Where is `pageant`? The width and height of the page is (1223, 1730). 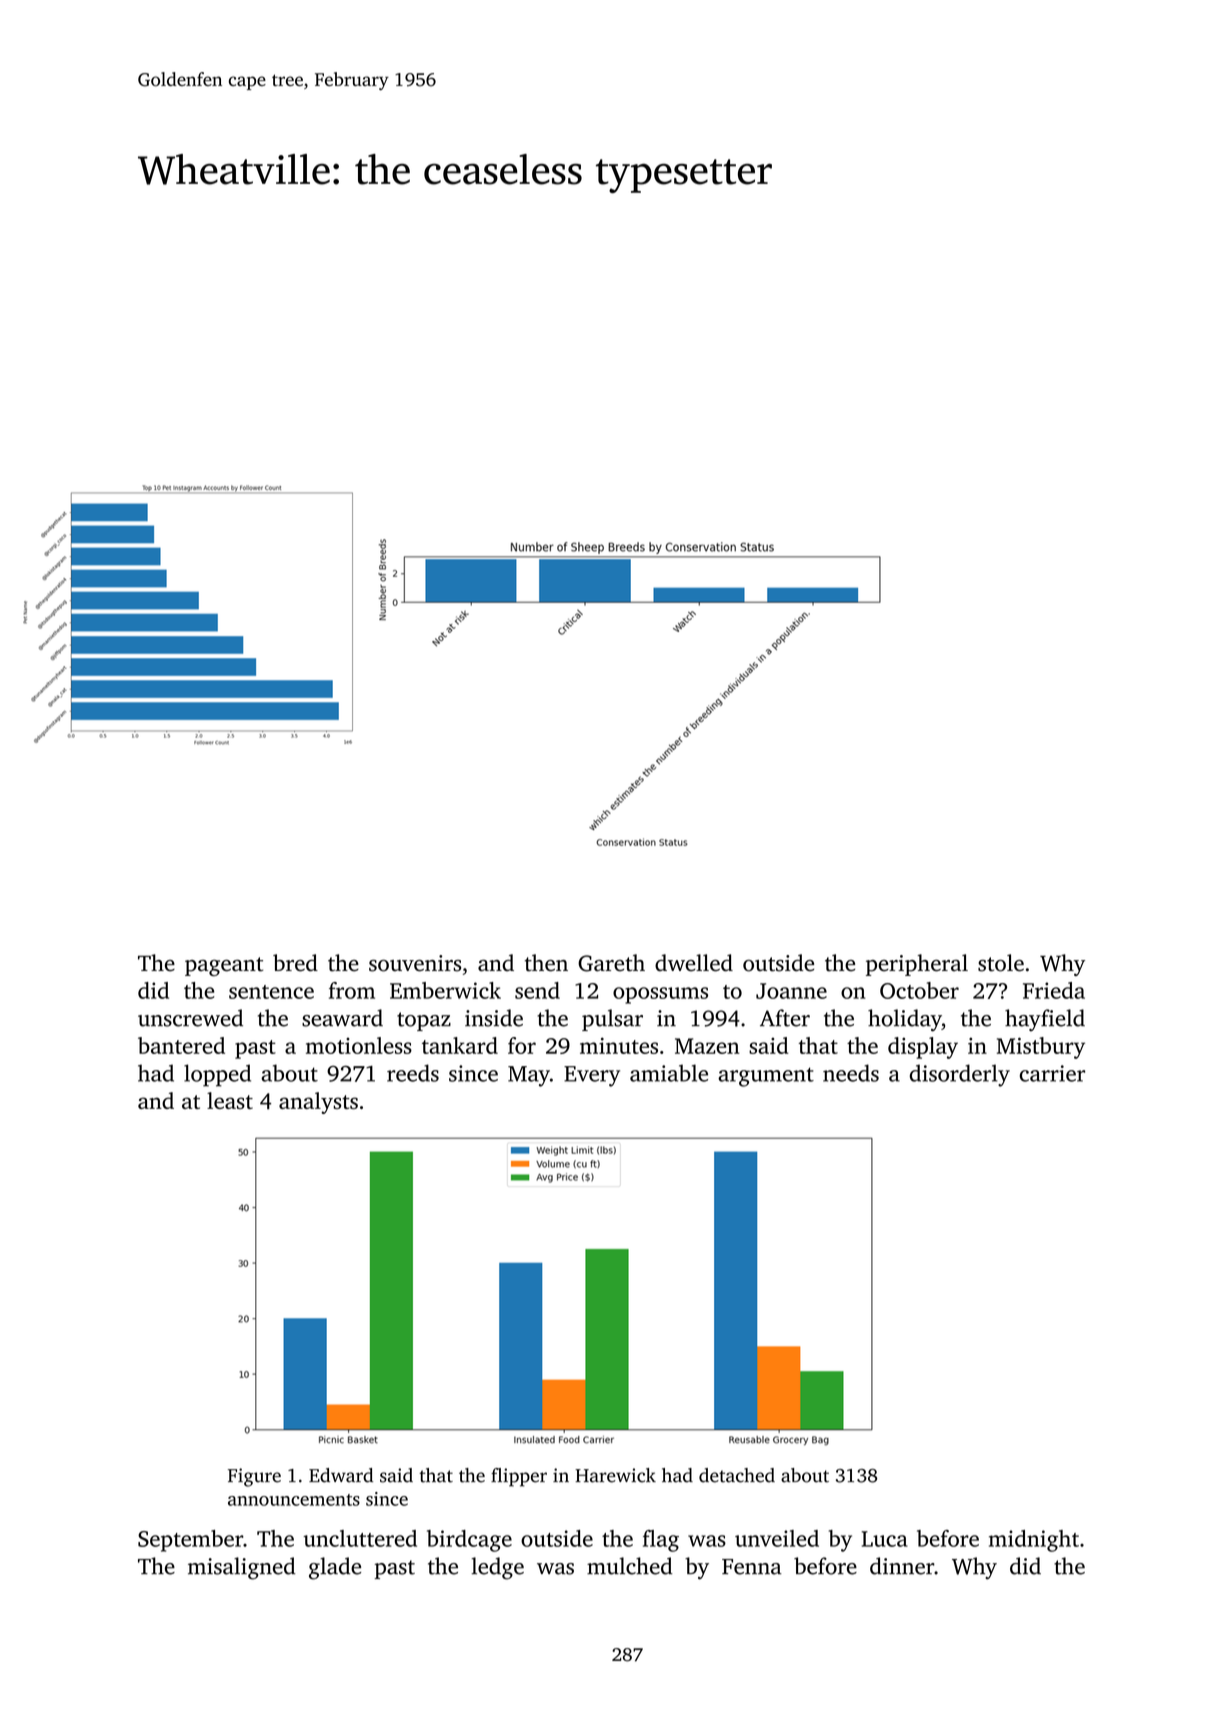
pageant is located at coordinates (224, 966).
